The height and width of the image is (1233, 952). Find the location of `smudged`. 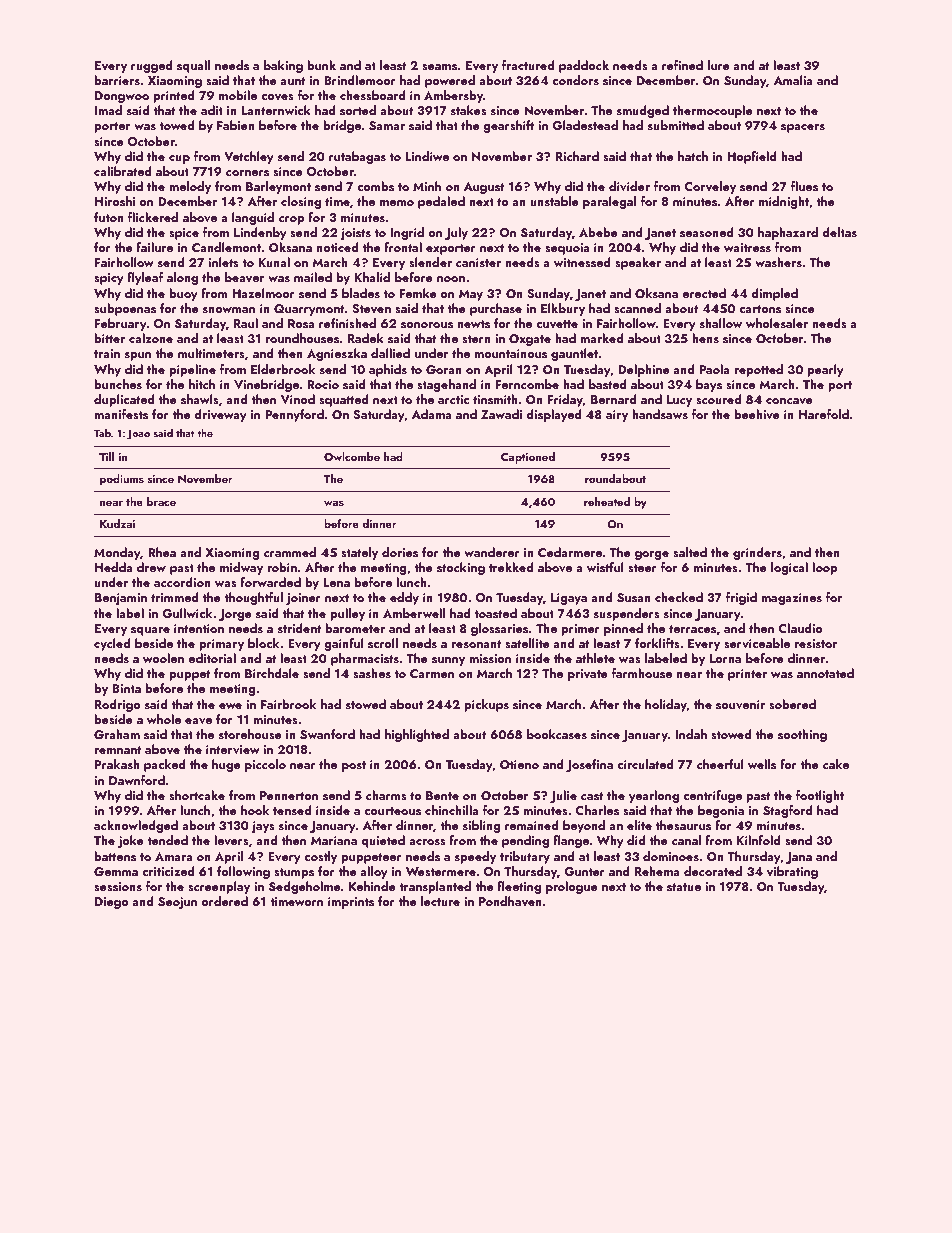

smudged is located at coordinates (643, 111).
